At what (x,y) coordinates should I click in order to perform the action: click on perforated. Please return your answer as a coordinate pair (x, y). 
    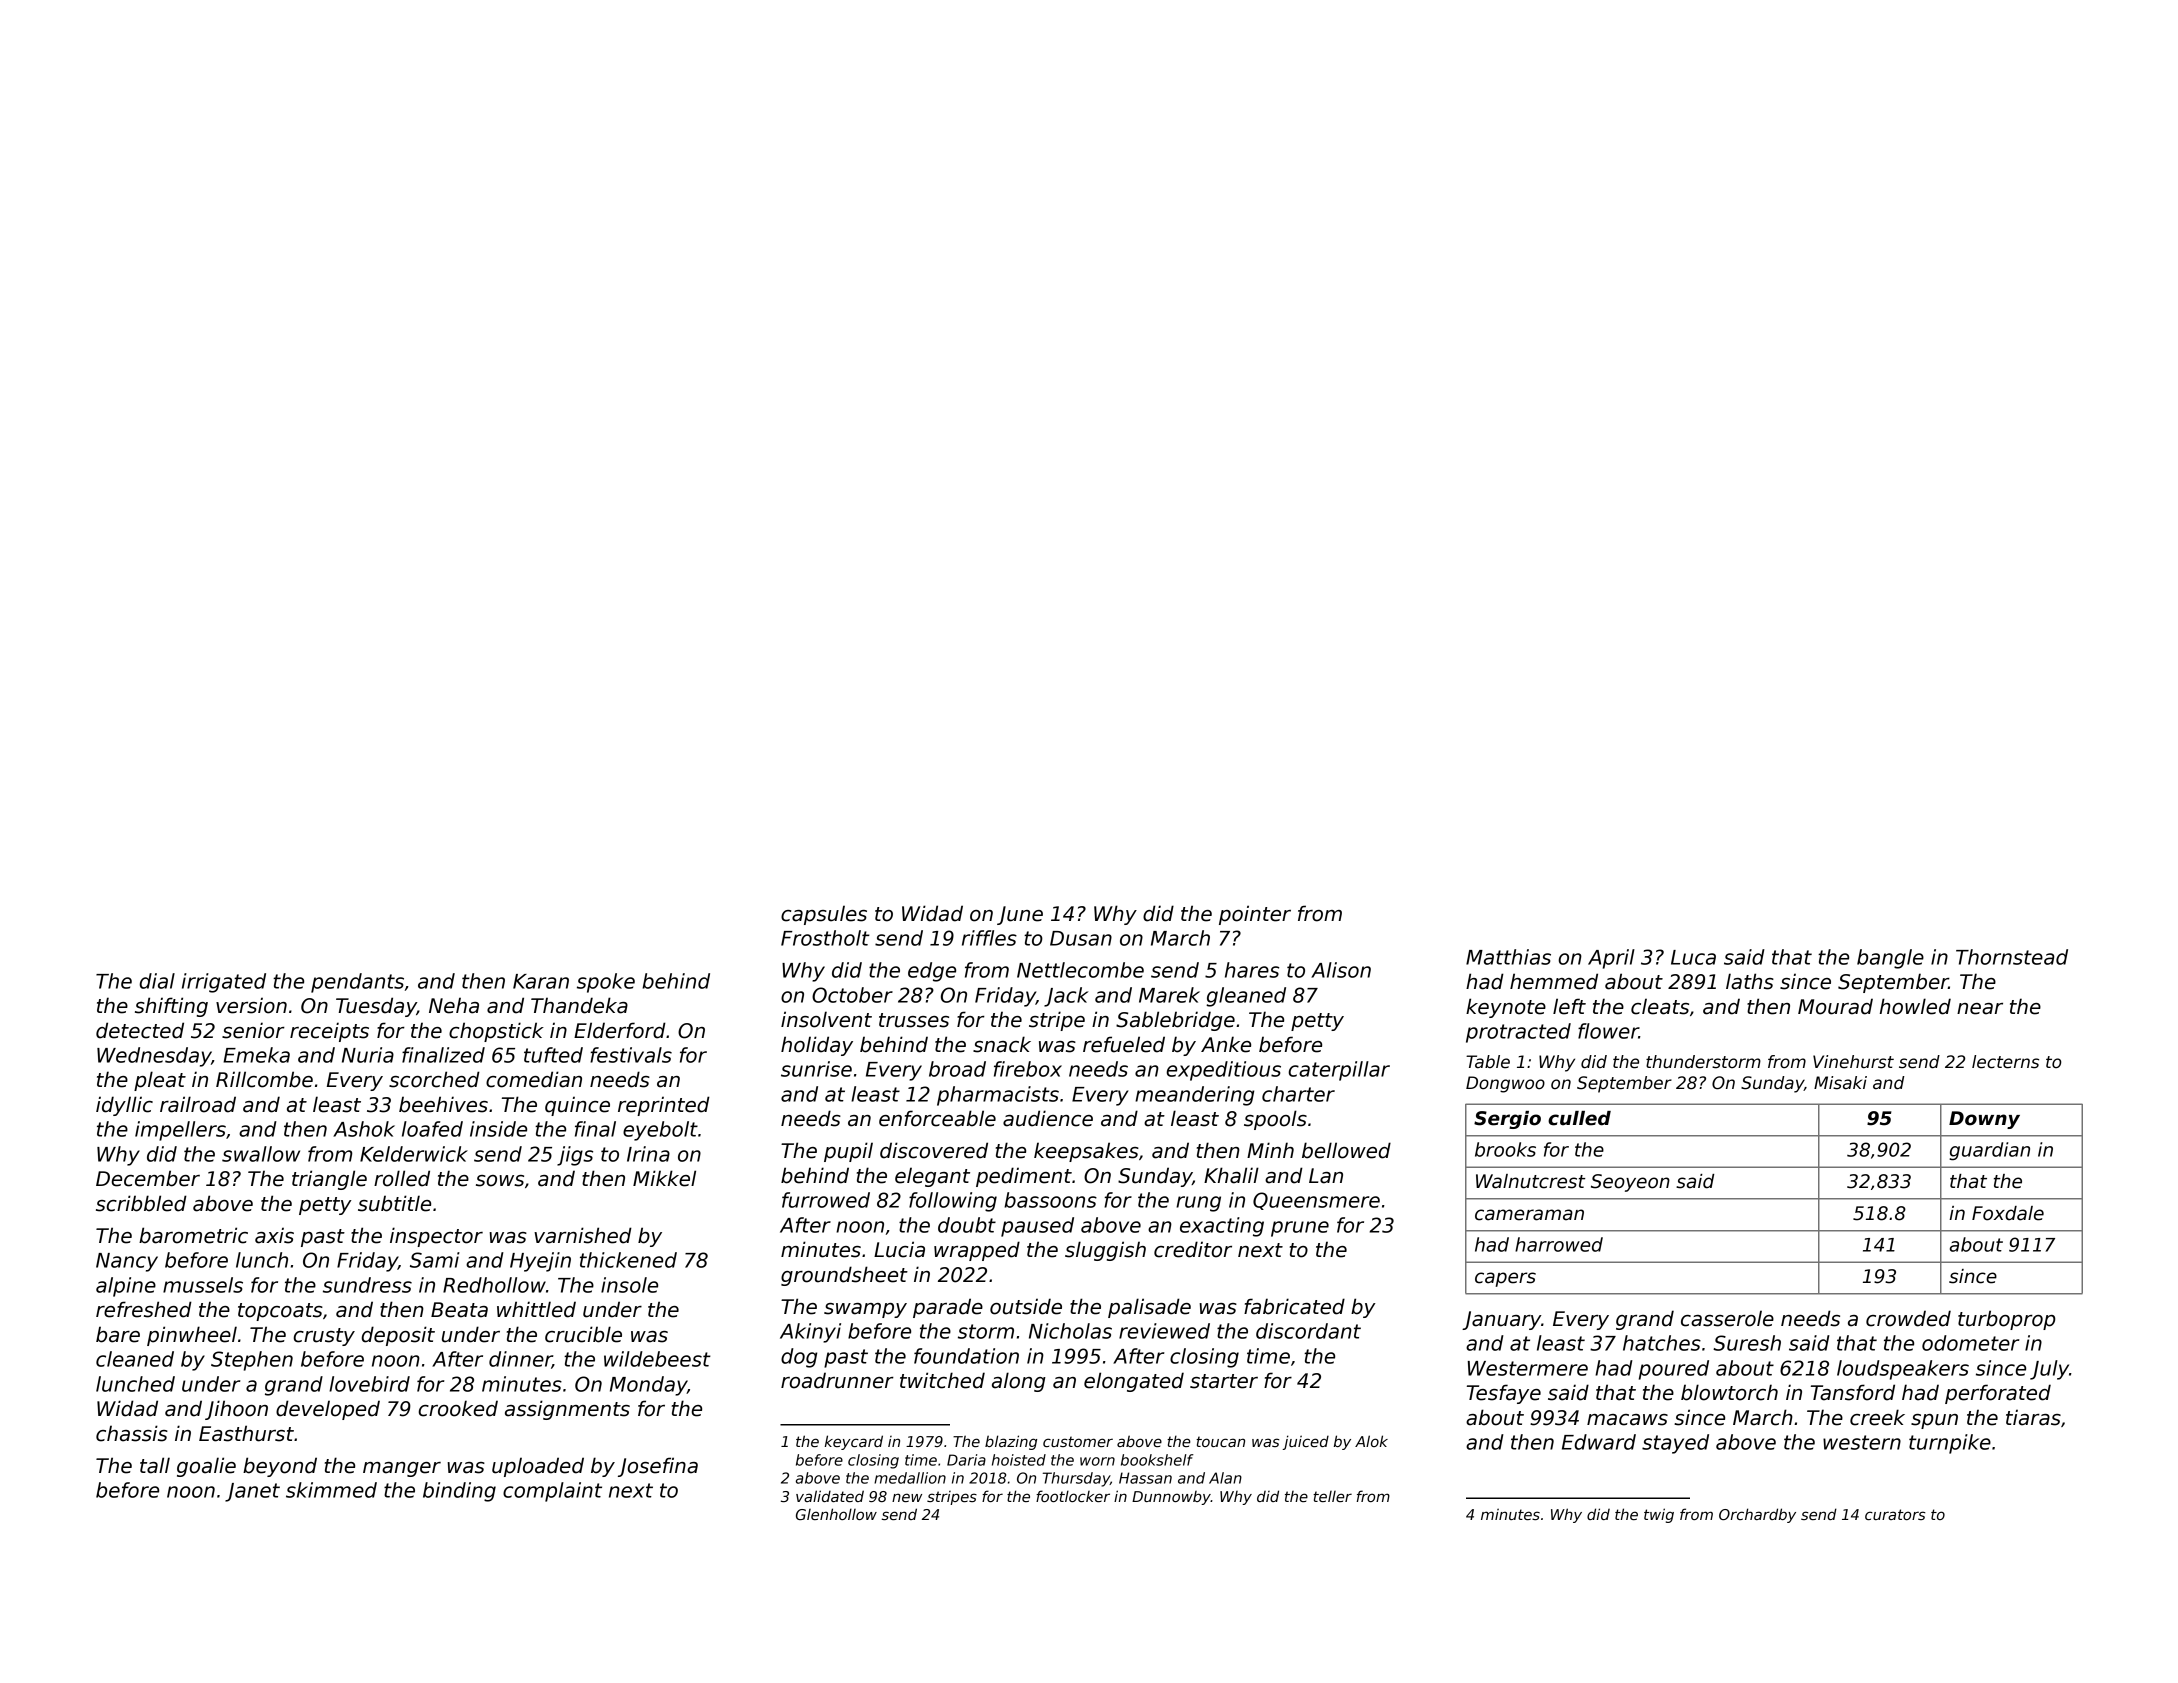
    Looking at the image, I should click on (1998, 1394).
